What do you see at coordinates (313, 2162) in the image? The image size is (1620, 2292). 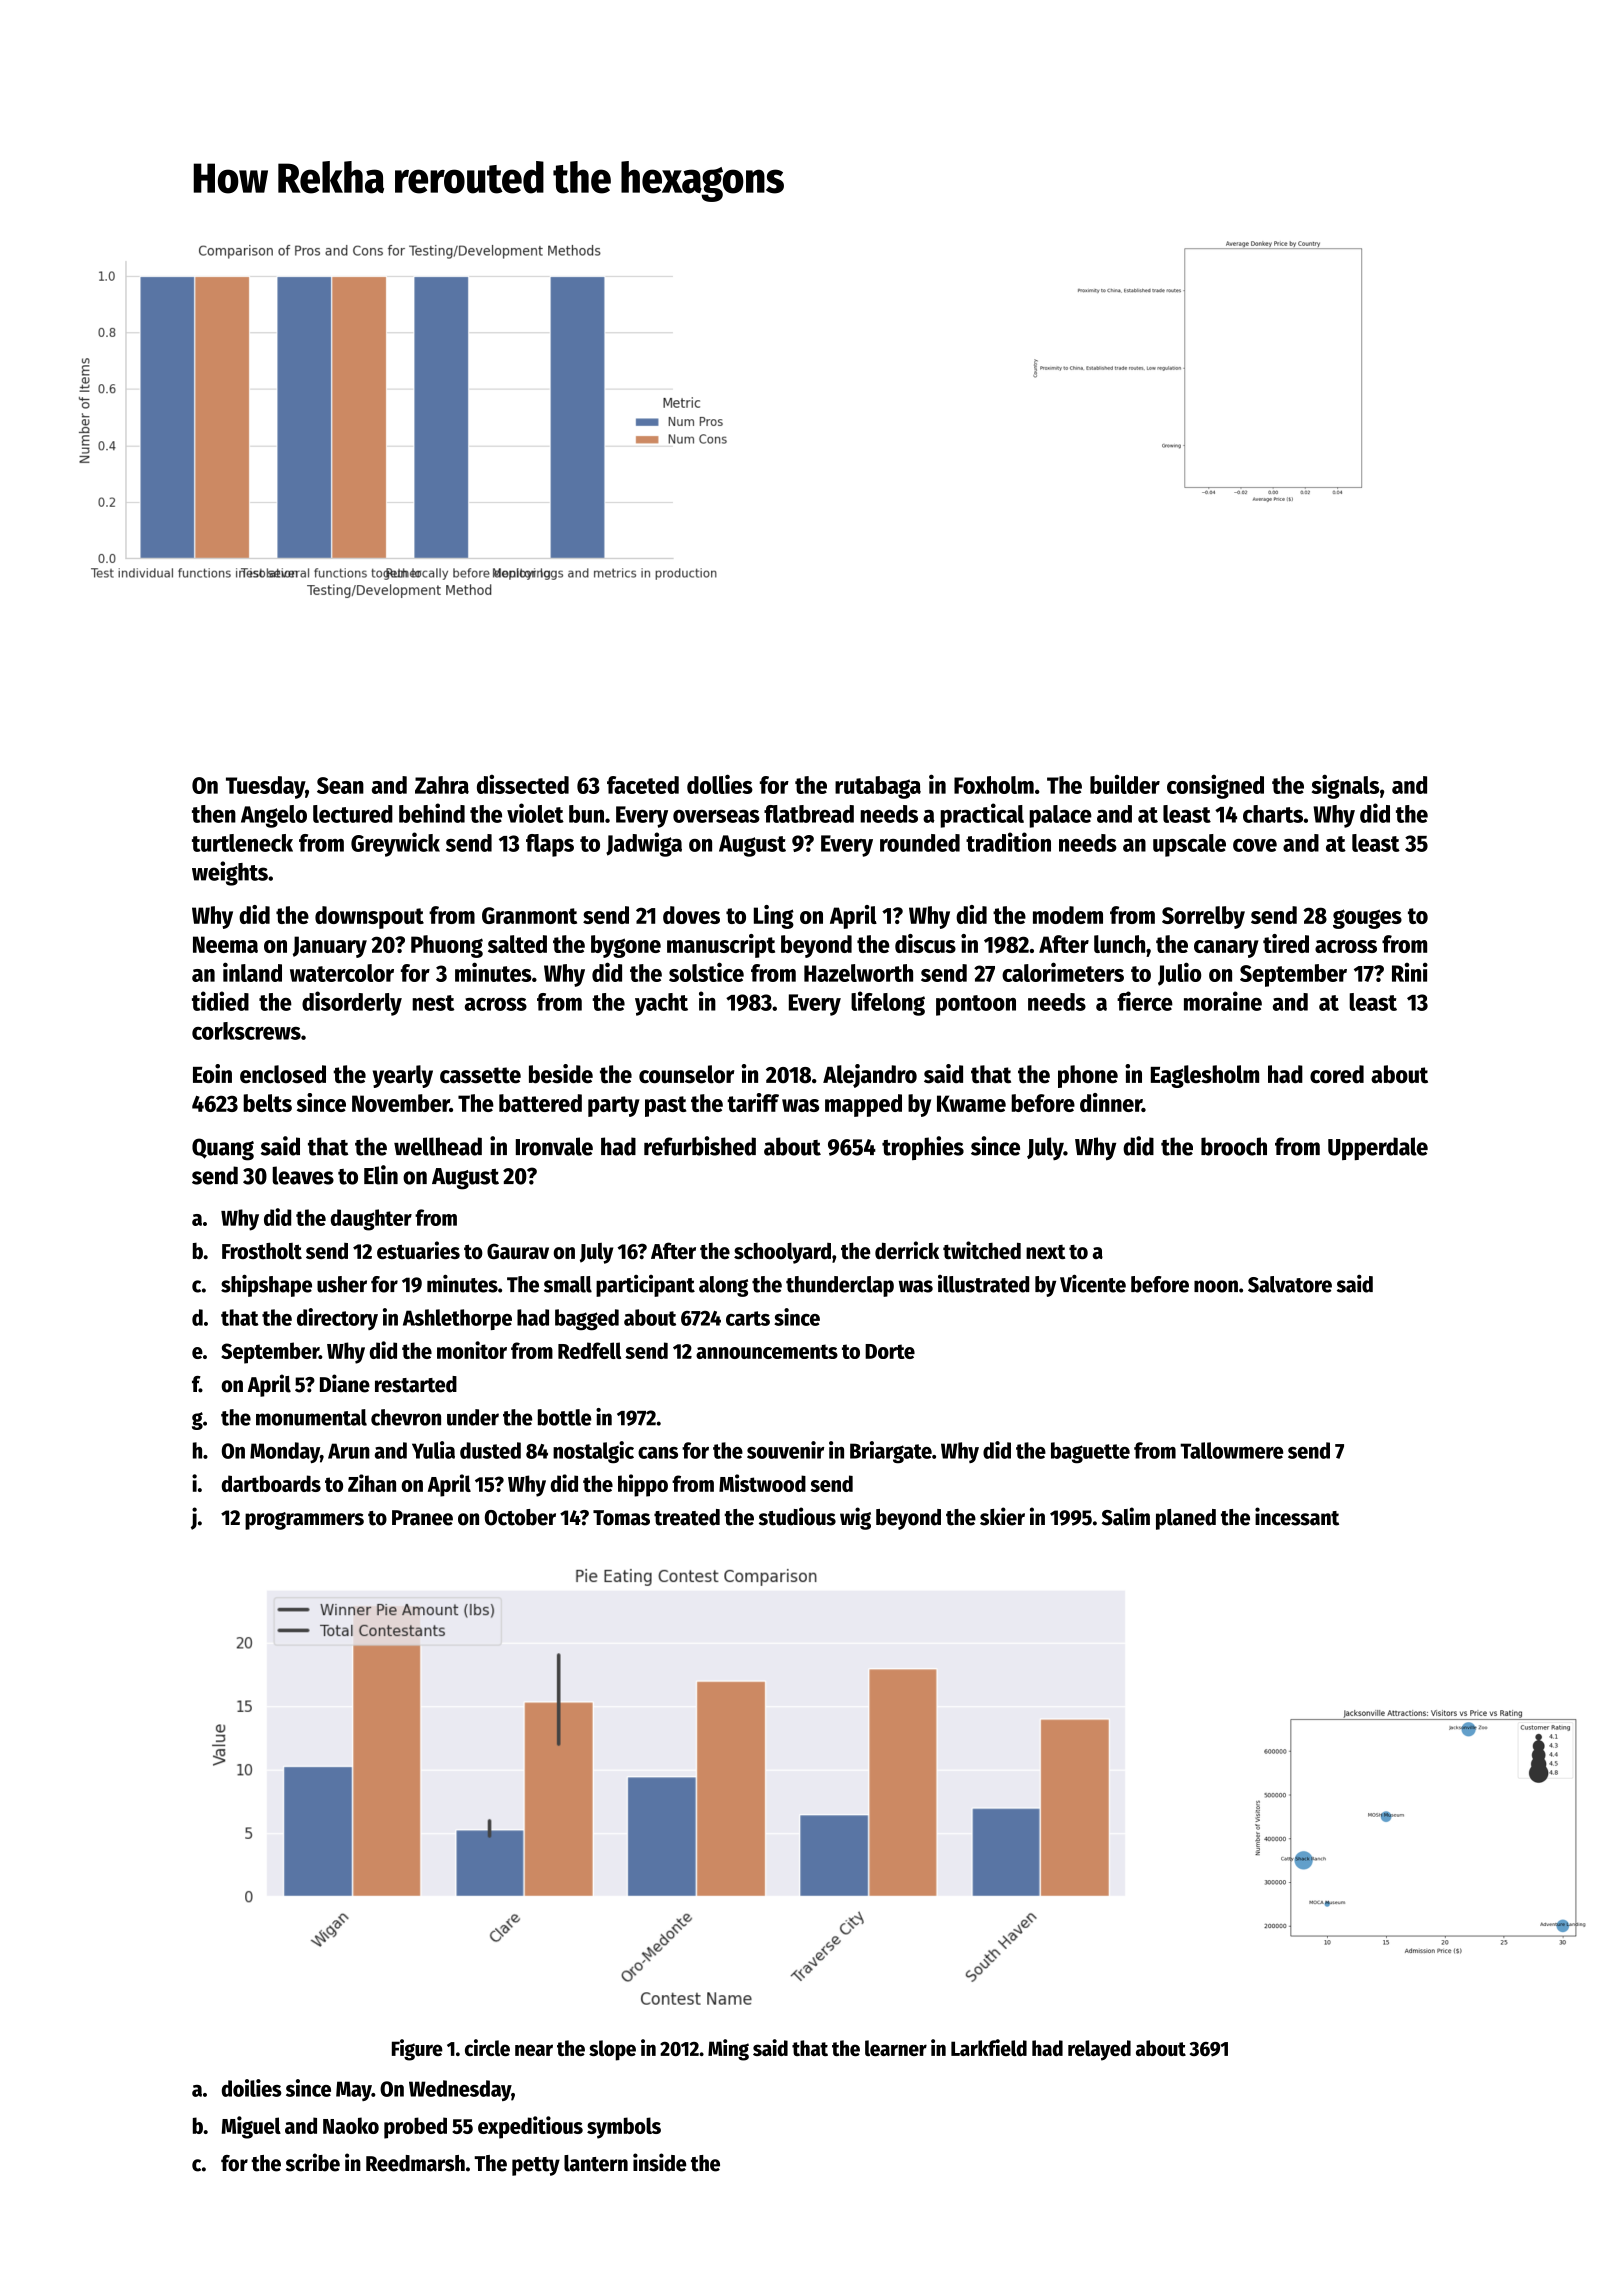 I see `scribe` at bounding box center [313, 2162].
